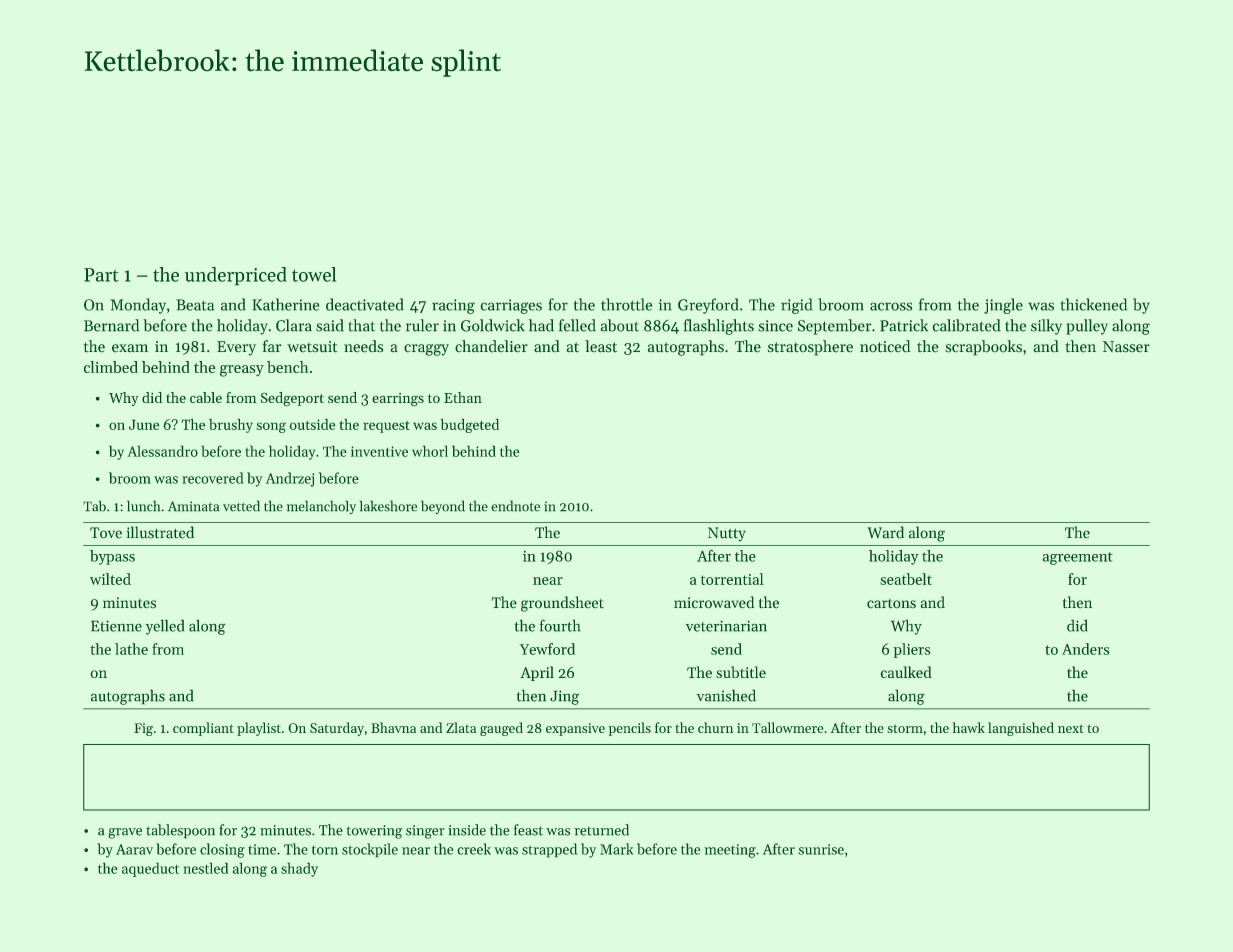 This screenshot has width=1233, height=952. I want to click on pencils, so click(629, 729).
